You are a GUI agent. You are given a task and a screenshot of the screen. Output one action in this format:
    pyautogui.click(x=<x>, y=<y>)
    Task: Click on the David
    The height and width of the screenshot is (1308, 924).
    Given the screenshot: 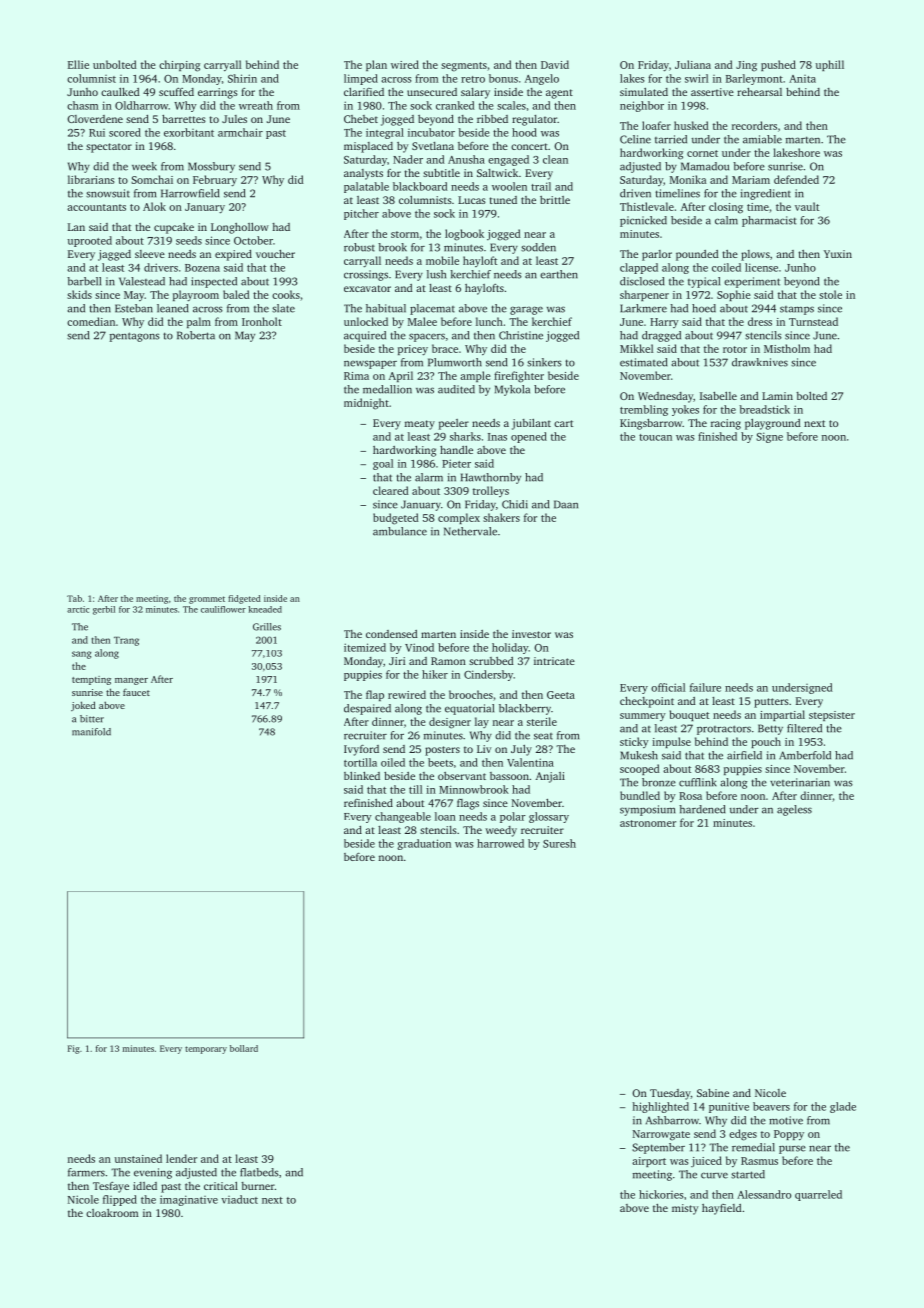 What is the action you would take?
    pyautogui.click(x=555, y=64)
